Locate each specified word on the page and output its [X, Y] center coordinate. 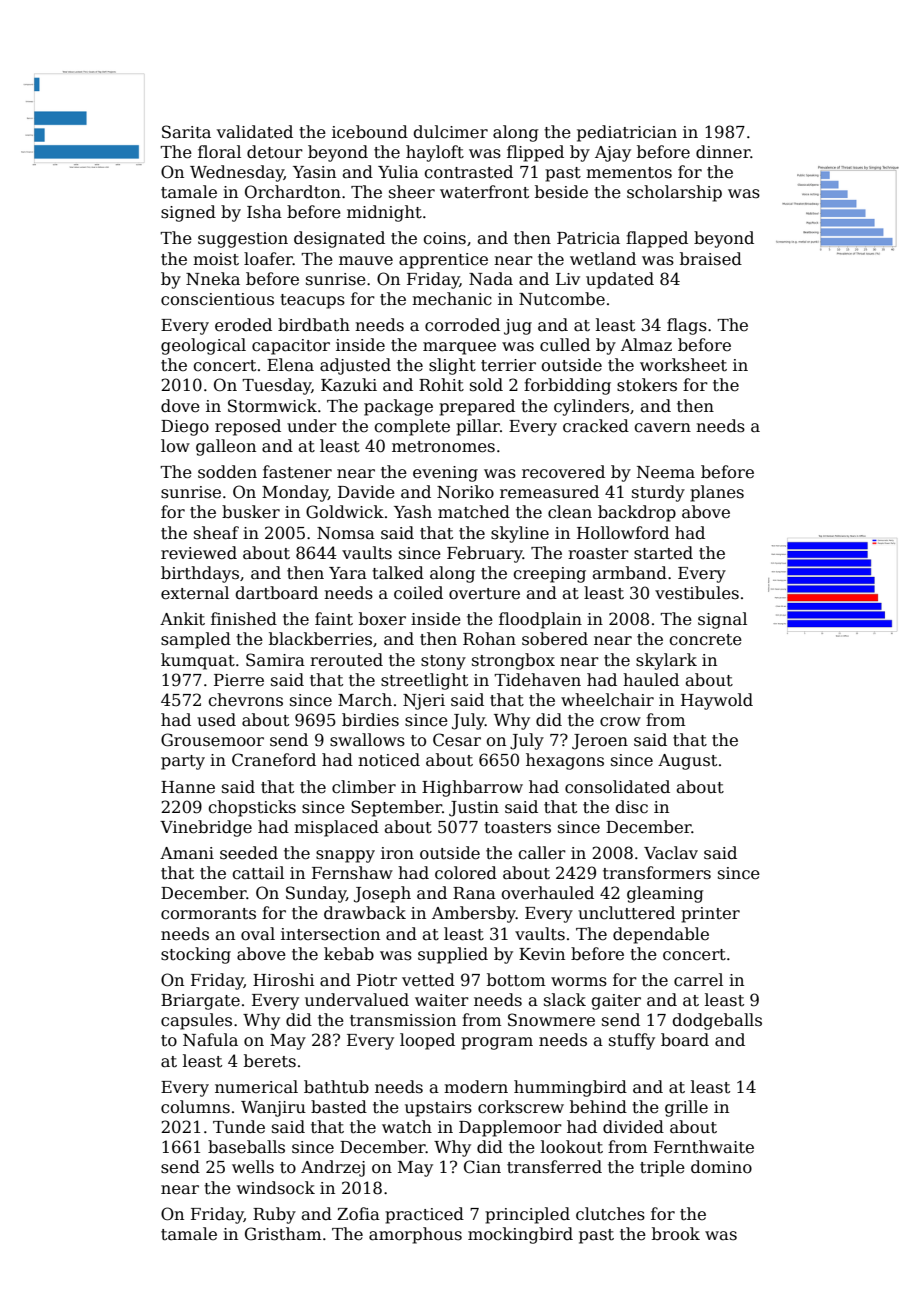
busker [251, 512]
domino [721, 1167]
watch [407, 1127]
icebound [370, 132]
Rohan [489, 639]
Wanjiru [273, 1109]
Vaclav [671, 853]
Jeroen [600, 742]
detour [275, 152]
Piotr [377, 980]
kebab [349, 954]
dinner [723, 152]
